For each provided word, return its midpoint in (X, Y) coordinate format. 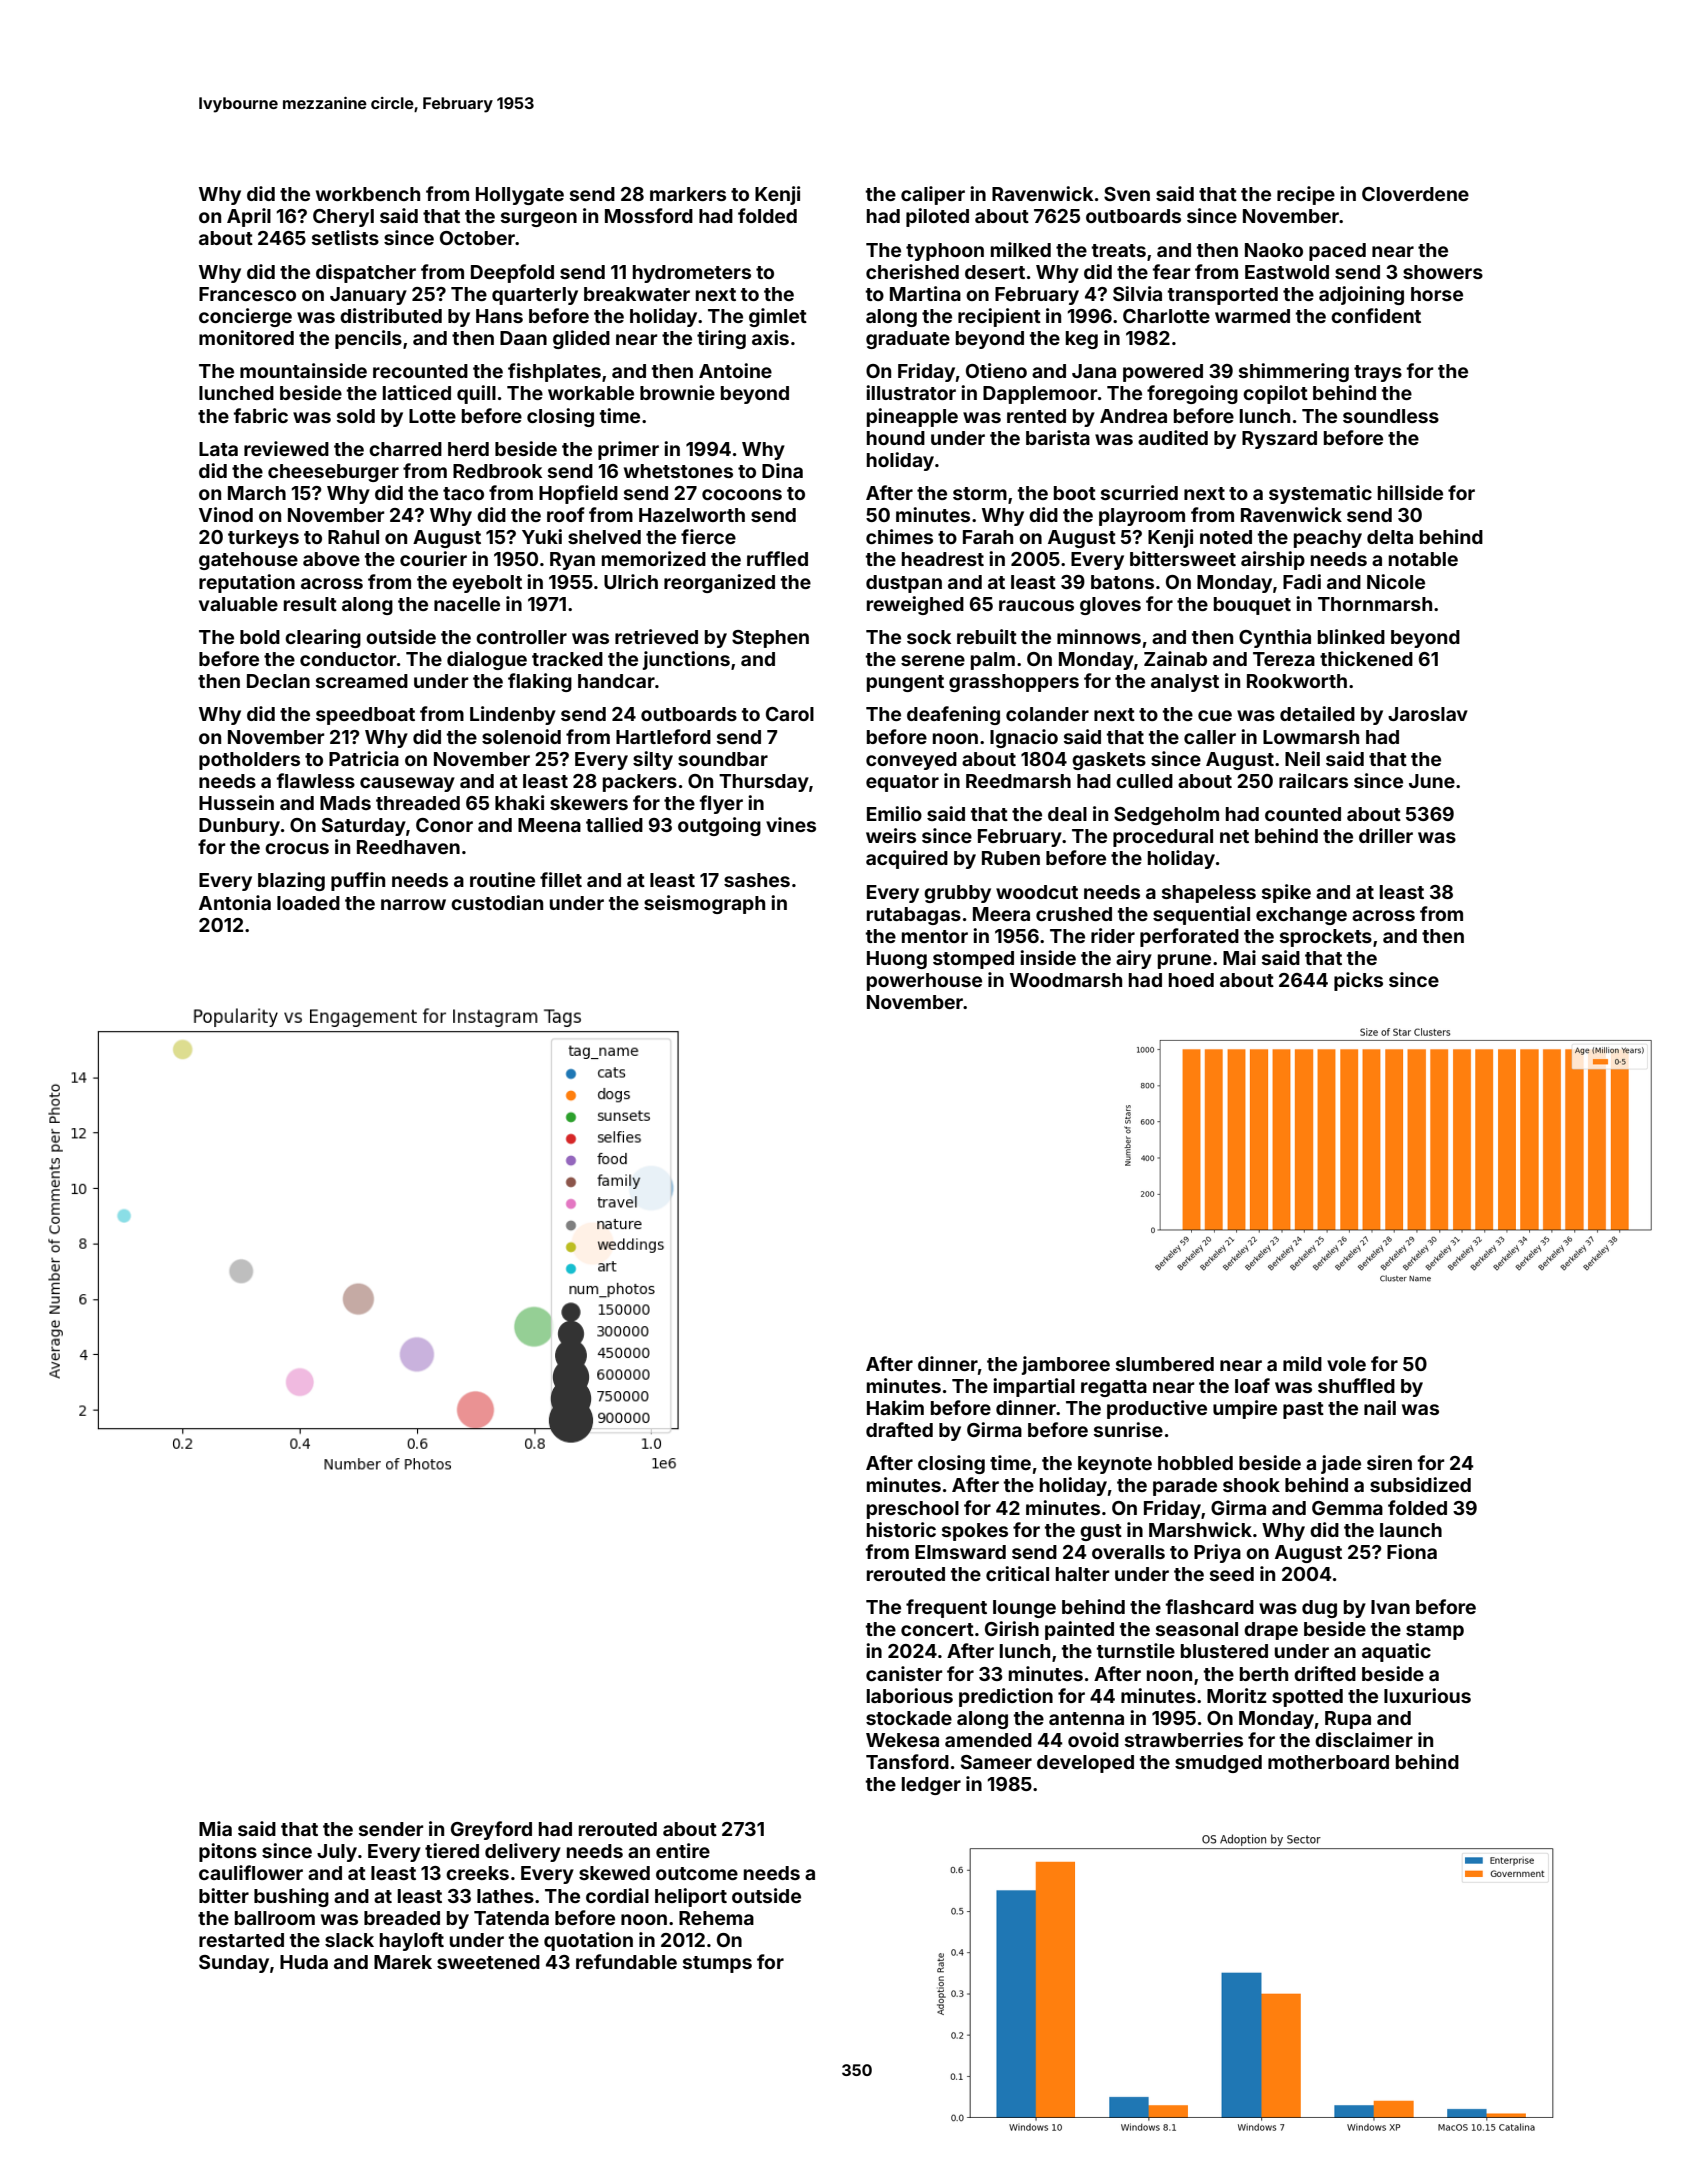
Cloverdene (1415, 194)
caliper (933, 195)
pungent (905, 683)
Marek (403, 1962)
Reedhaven (408, 847)
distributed (391, 315)
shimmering (1294, 372)
